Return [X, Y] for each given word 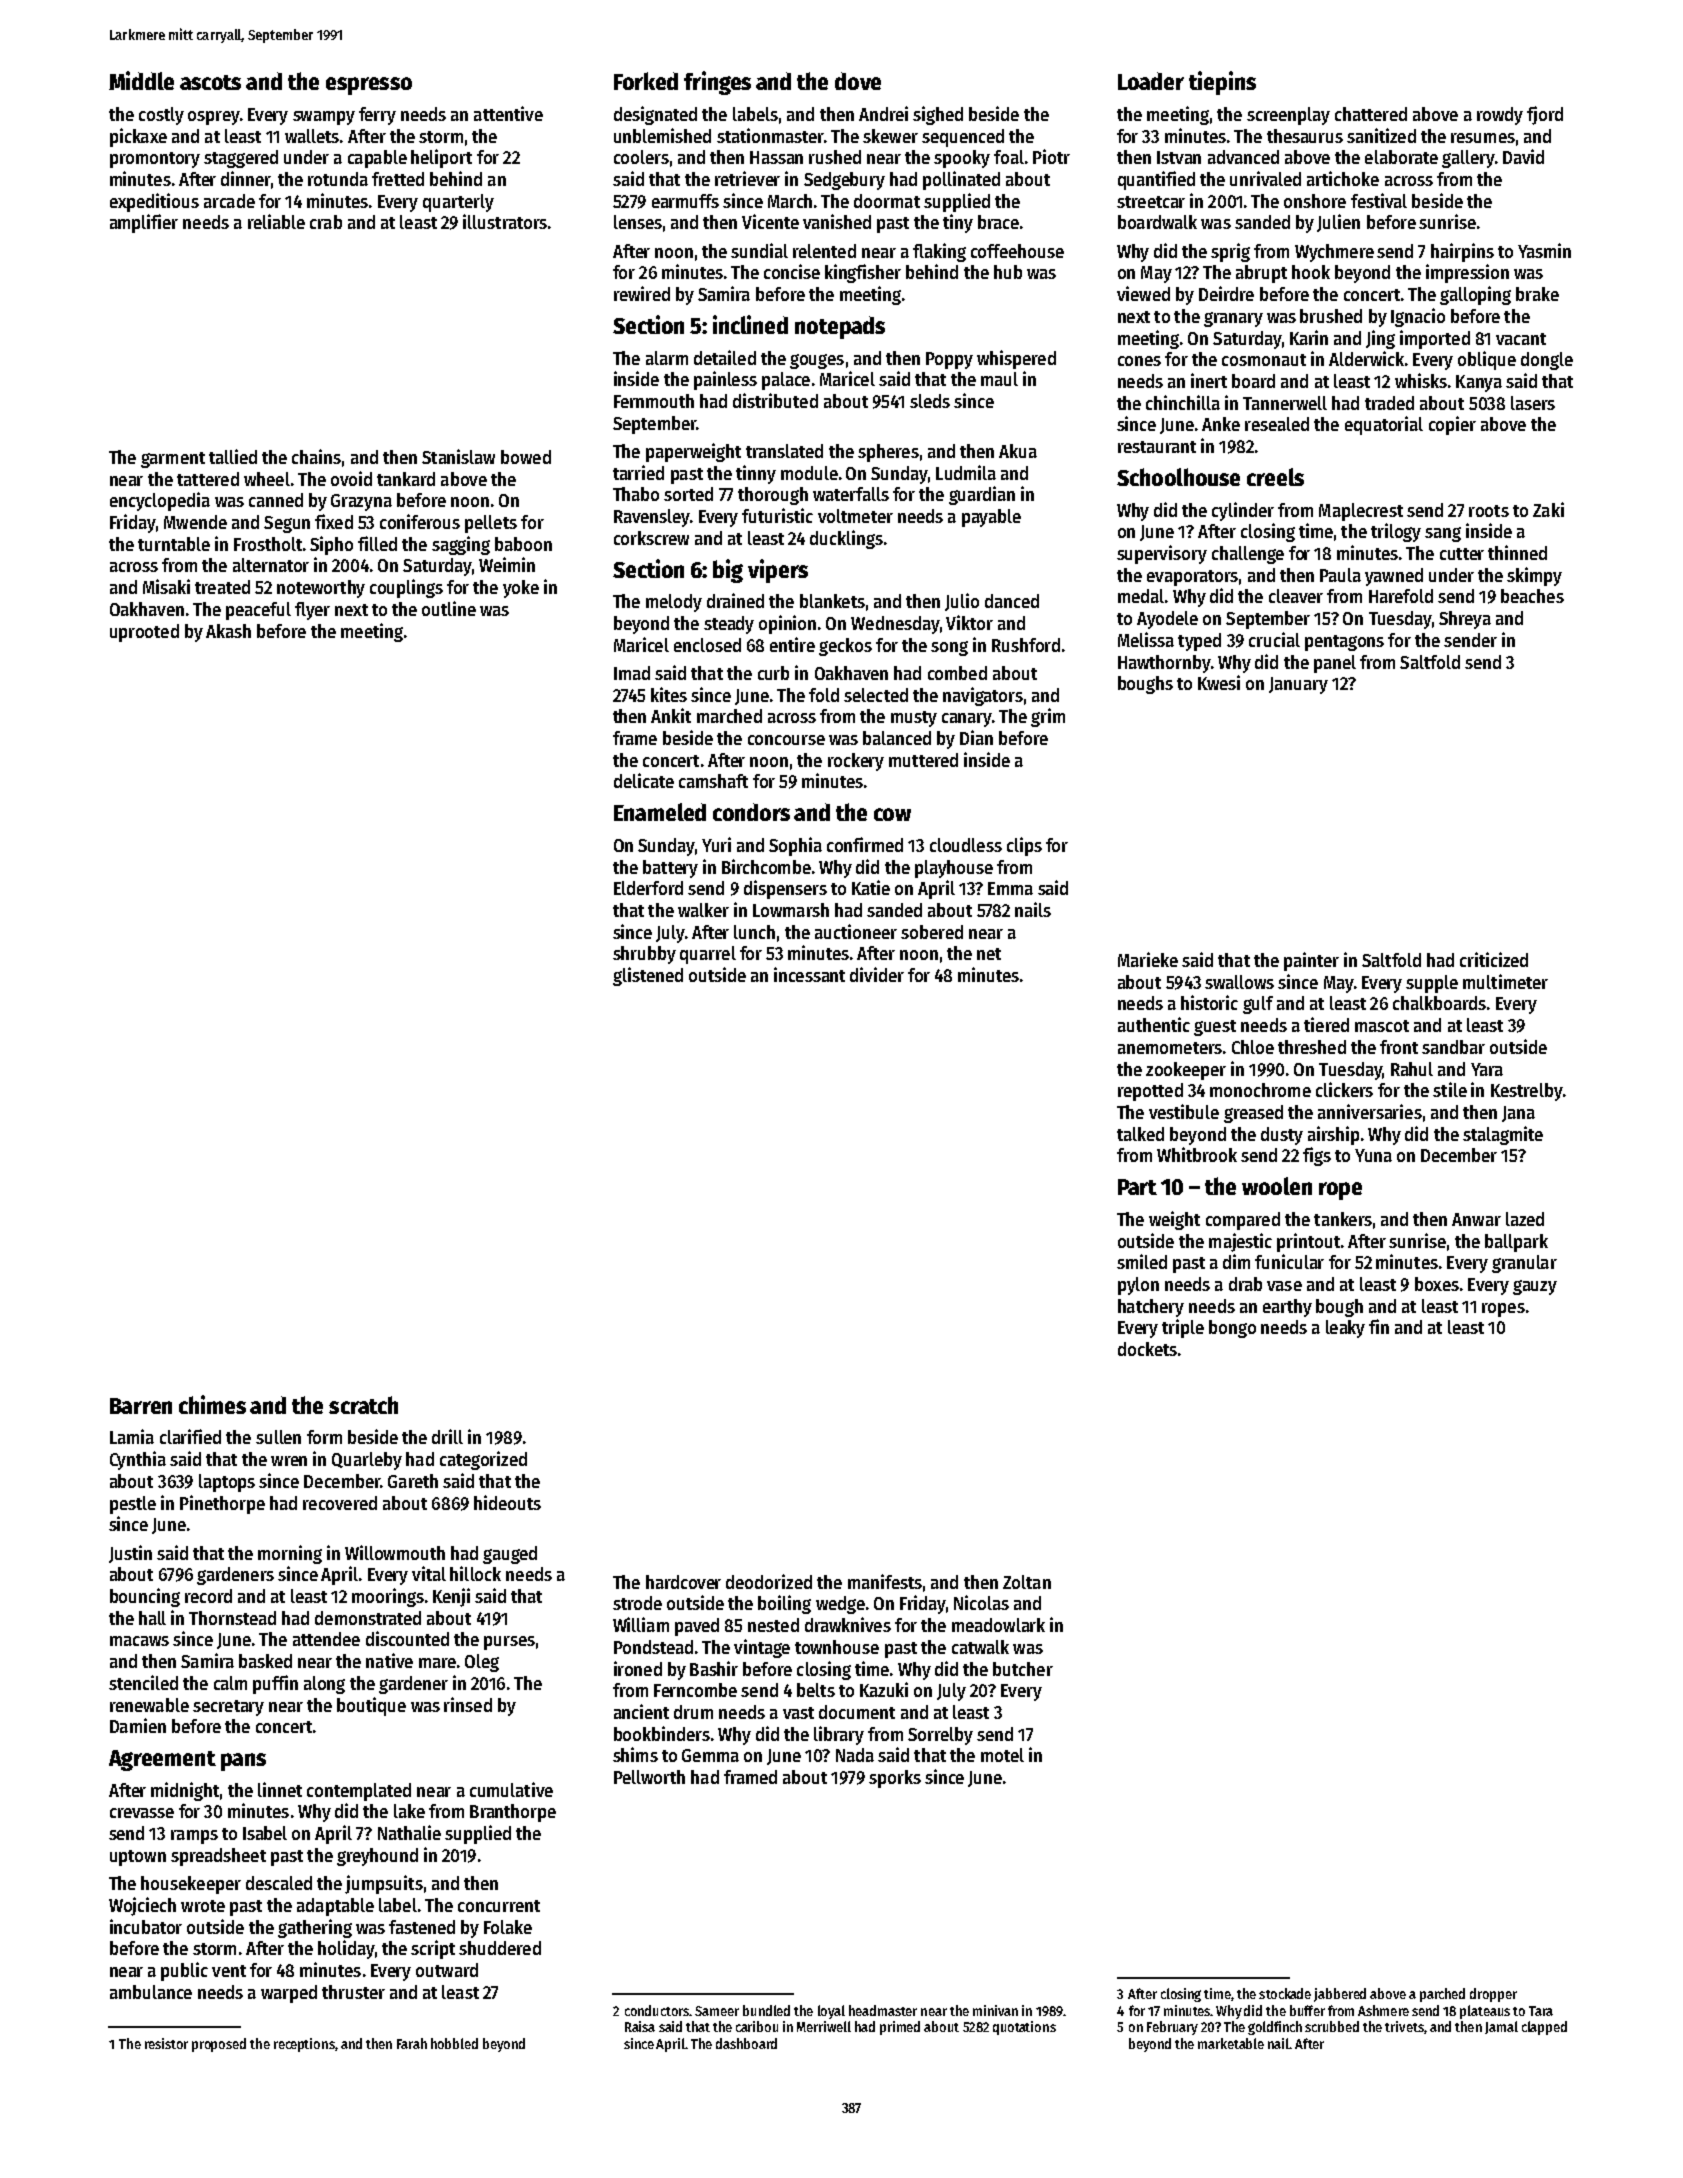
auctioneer [856, 931]
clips [1024, 846]
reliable [276, 221]
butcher [1023, 1669]
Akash [228, 631]
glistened [648, 976]
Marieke [1148, 959]
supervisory [1162, 554]
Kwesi [1219, 682]
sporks [895, 1779]
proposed [219, 2045]
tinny [756, 474]
